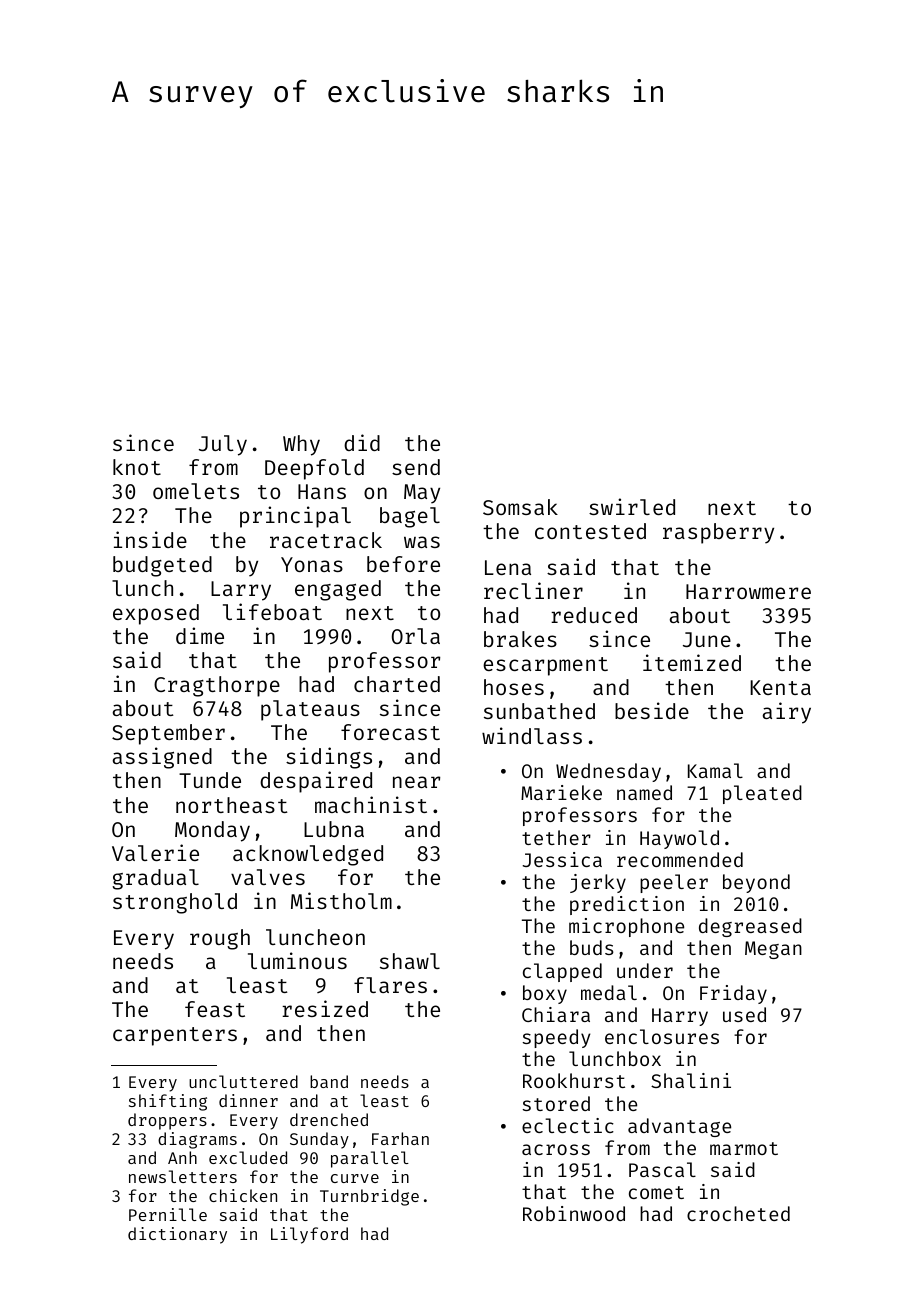  Describe the element at coordinates (137, 467) in the screenshot. I see `knot` at that location.
